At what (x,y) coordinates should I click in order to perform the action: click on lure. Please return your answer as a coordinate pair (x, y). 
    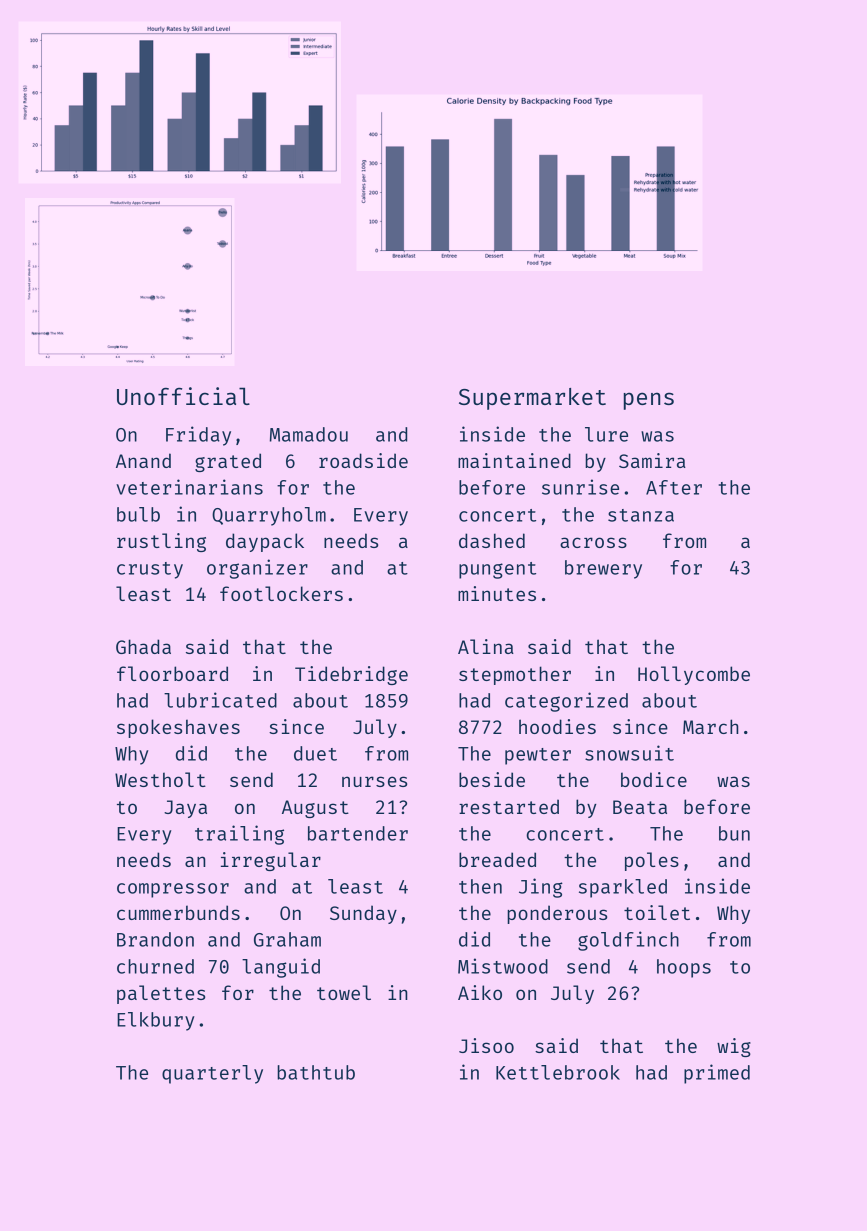
    Looking at the image, I should click on (606, 434).
